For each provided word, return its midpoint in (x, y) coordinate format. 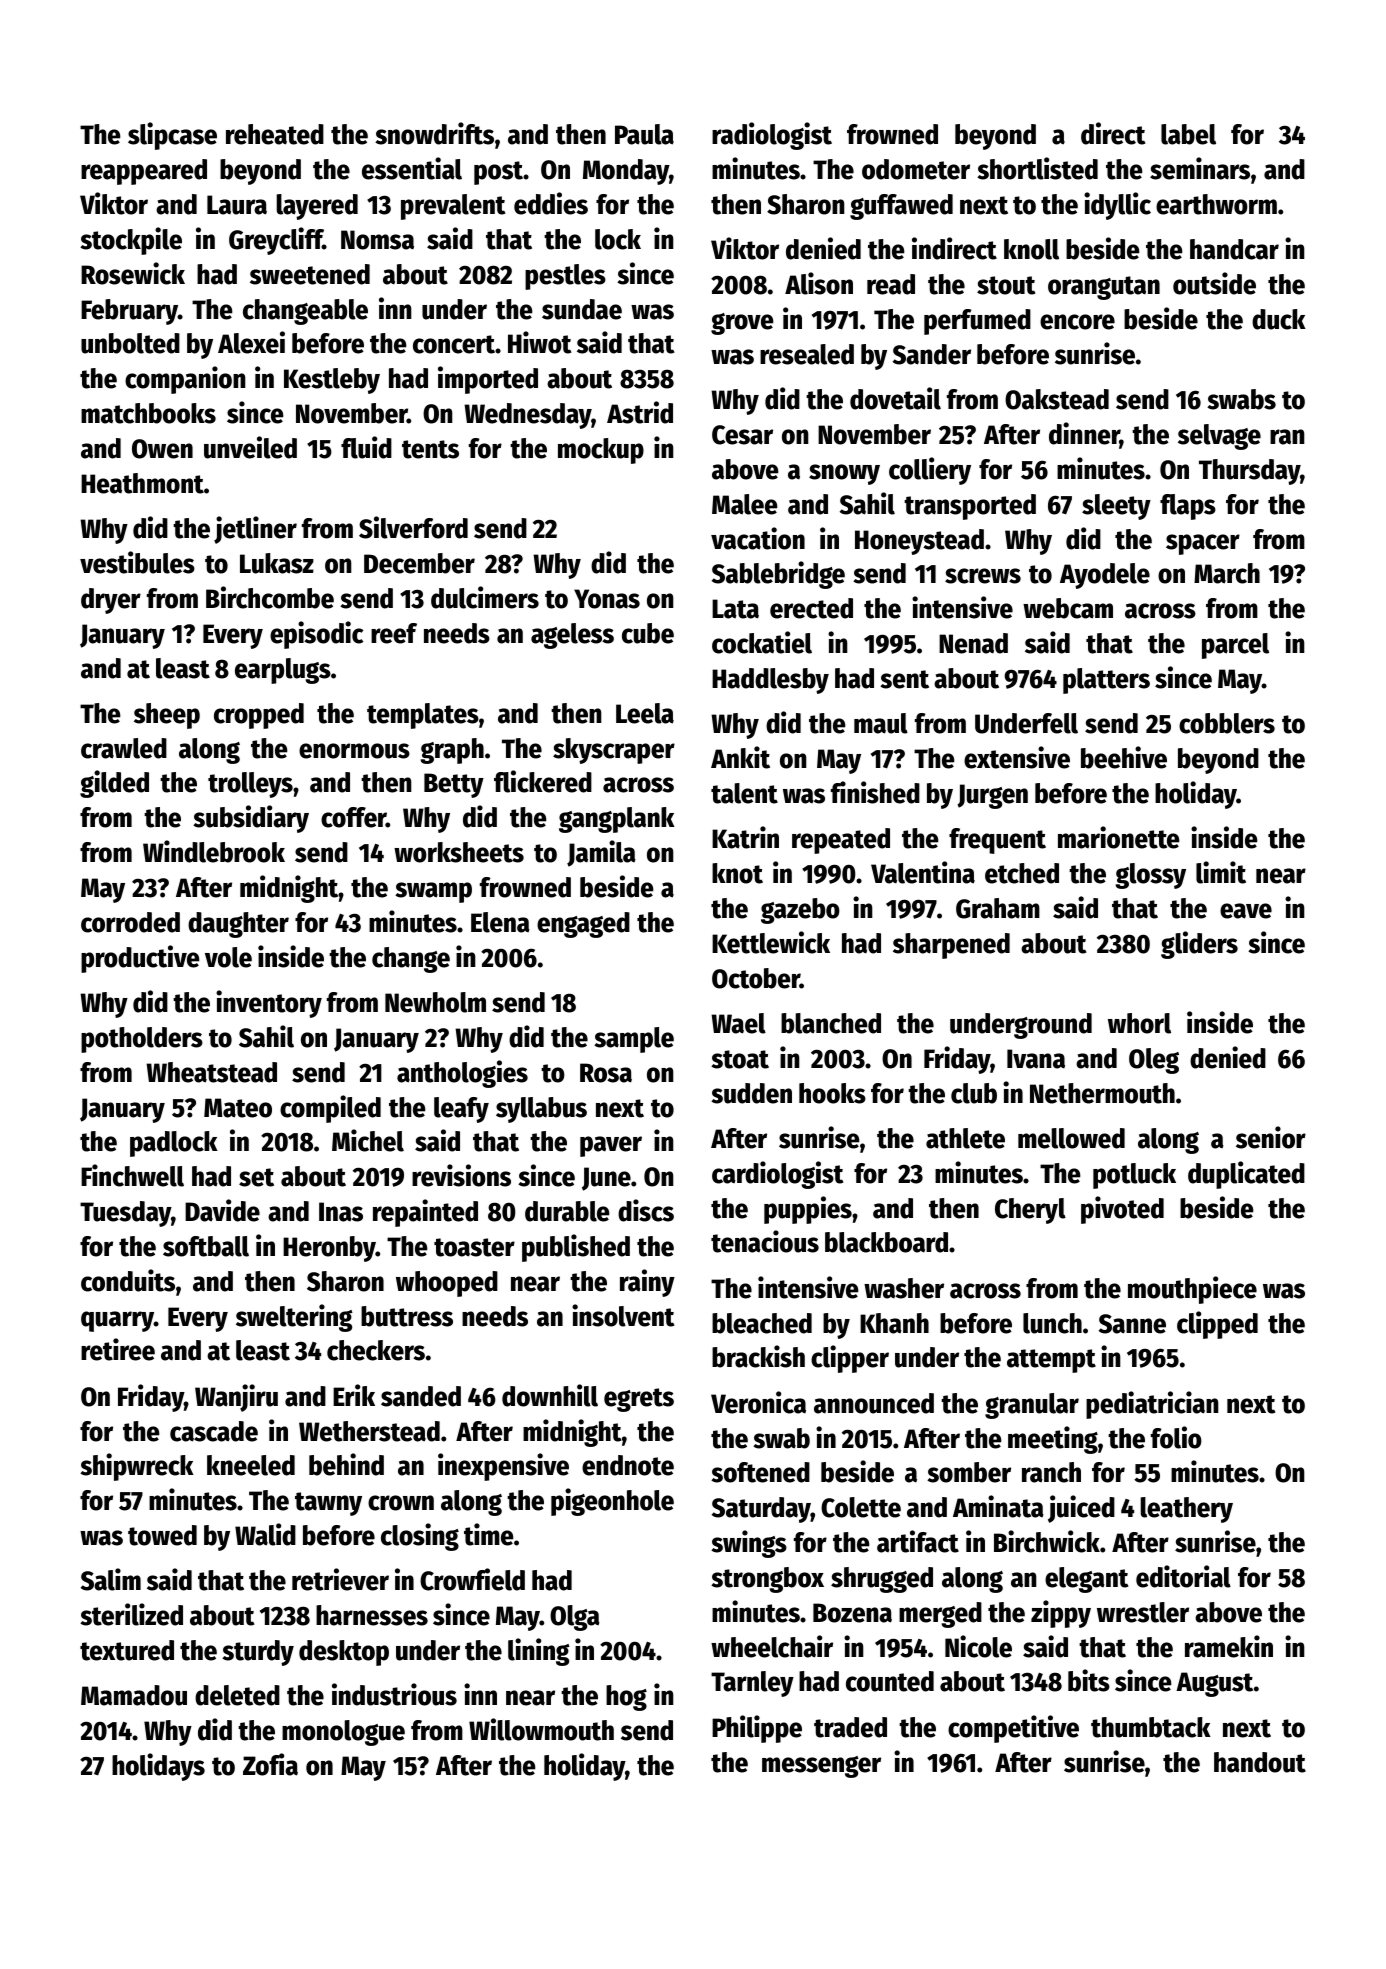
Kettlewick (771, 942)
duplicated (1246, 1175)
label (1188, 134)
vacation (758, 538)
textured (127, 1650)
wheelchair (772, 1646)
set (256, 1177)
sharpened (951, 946)
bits (1089, 1680)
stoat (740, 1059)
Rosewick (133, 273)
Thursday (1249, 472)
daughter (238, 925)
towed (162, 1535)
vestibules (137, 562)
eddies (551, 203)
